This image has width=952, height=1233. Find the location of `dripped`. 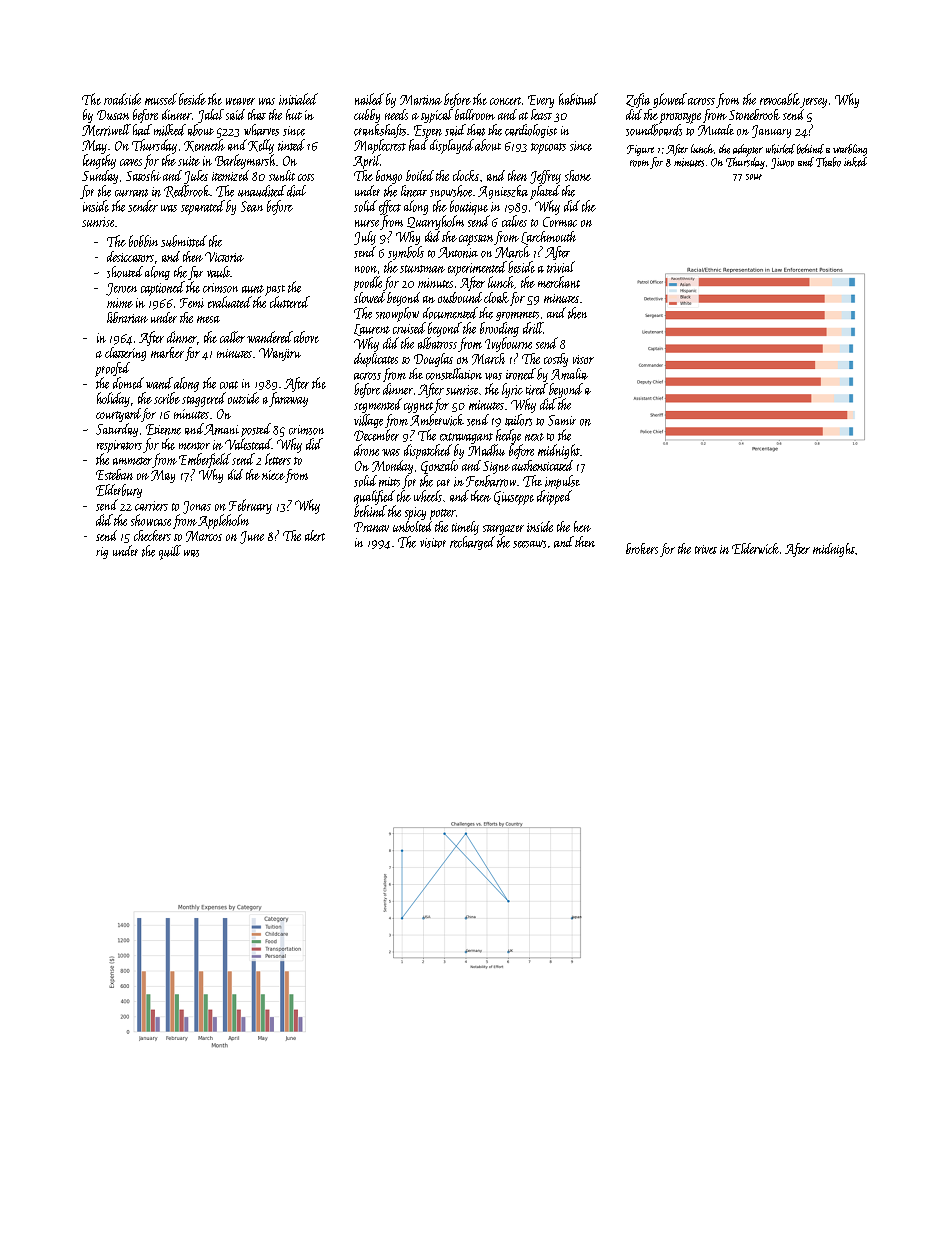

dripped is located at coordinates (554, 497).
